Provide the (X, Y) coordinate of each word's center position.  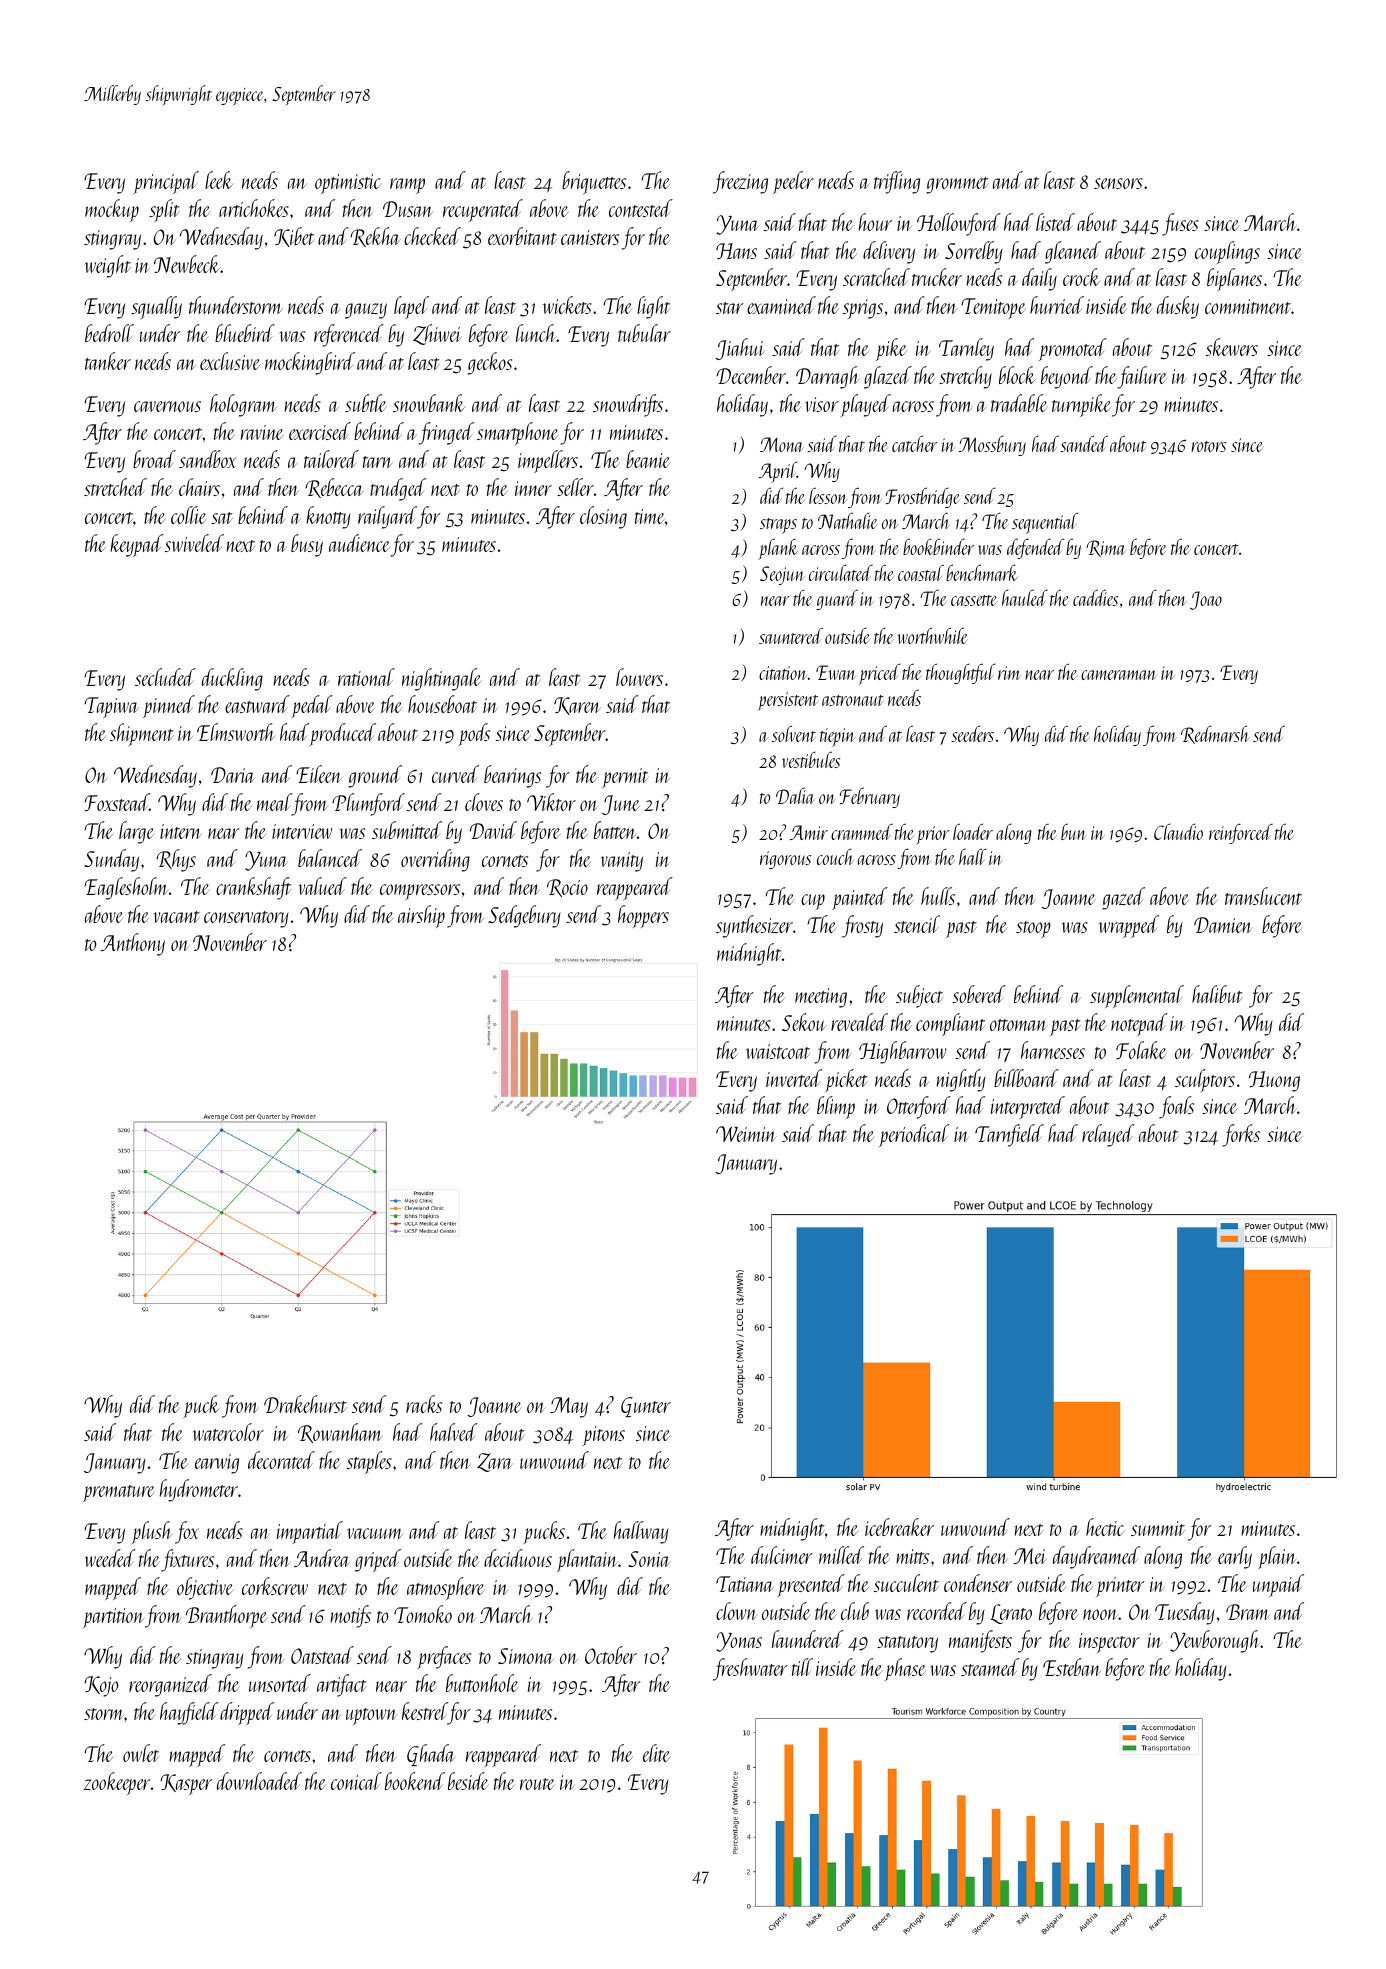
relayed (1108, 1135)
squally (156, 308)
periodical (914, 1135)
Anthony (133, 944)
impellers (548, 461)
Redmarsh (1215, 734)
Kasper (186, 1784)
